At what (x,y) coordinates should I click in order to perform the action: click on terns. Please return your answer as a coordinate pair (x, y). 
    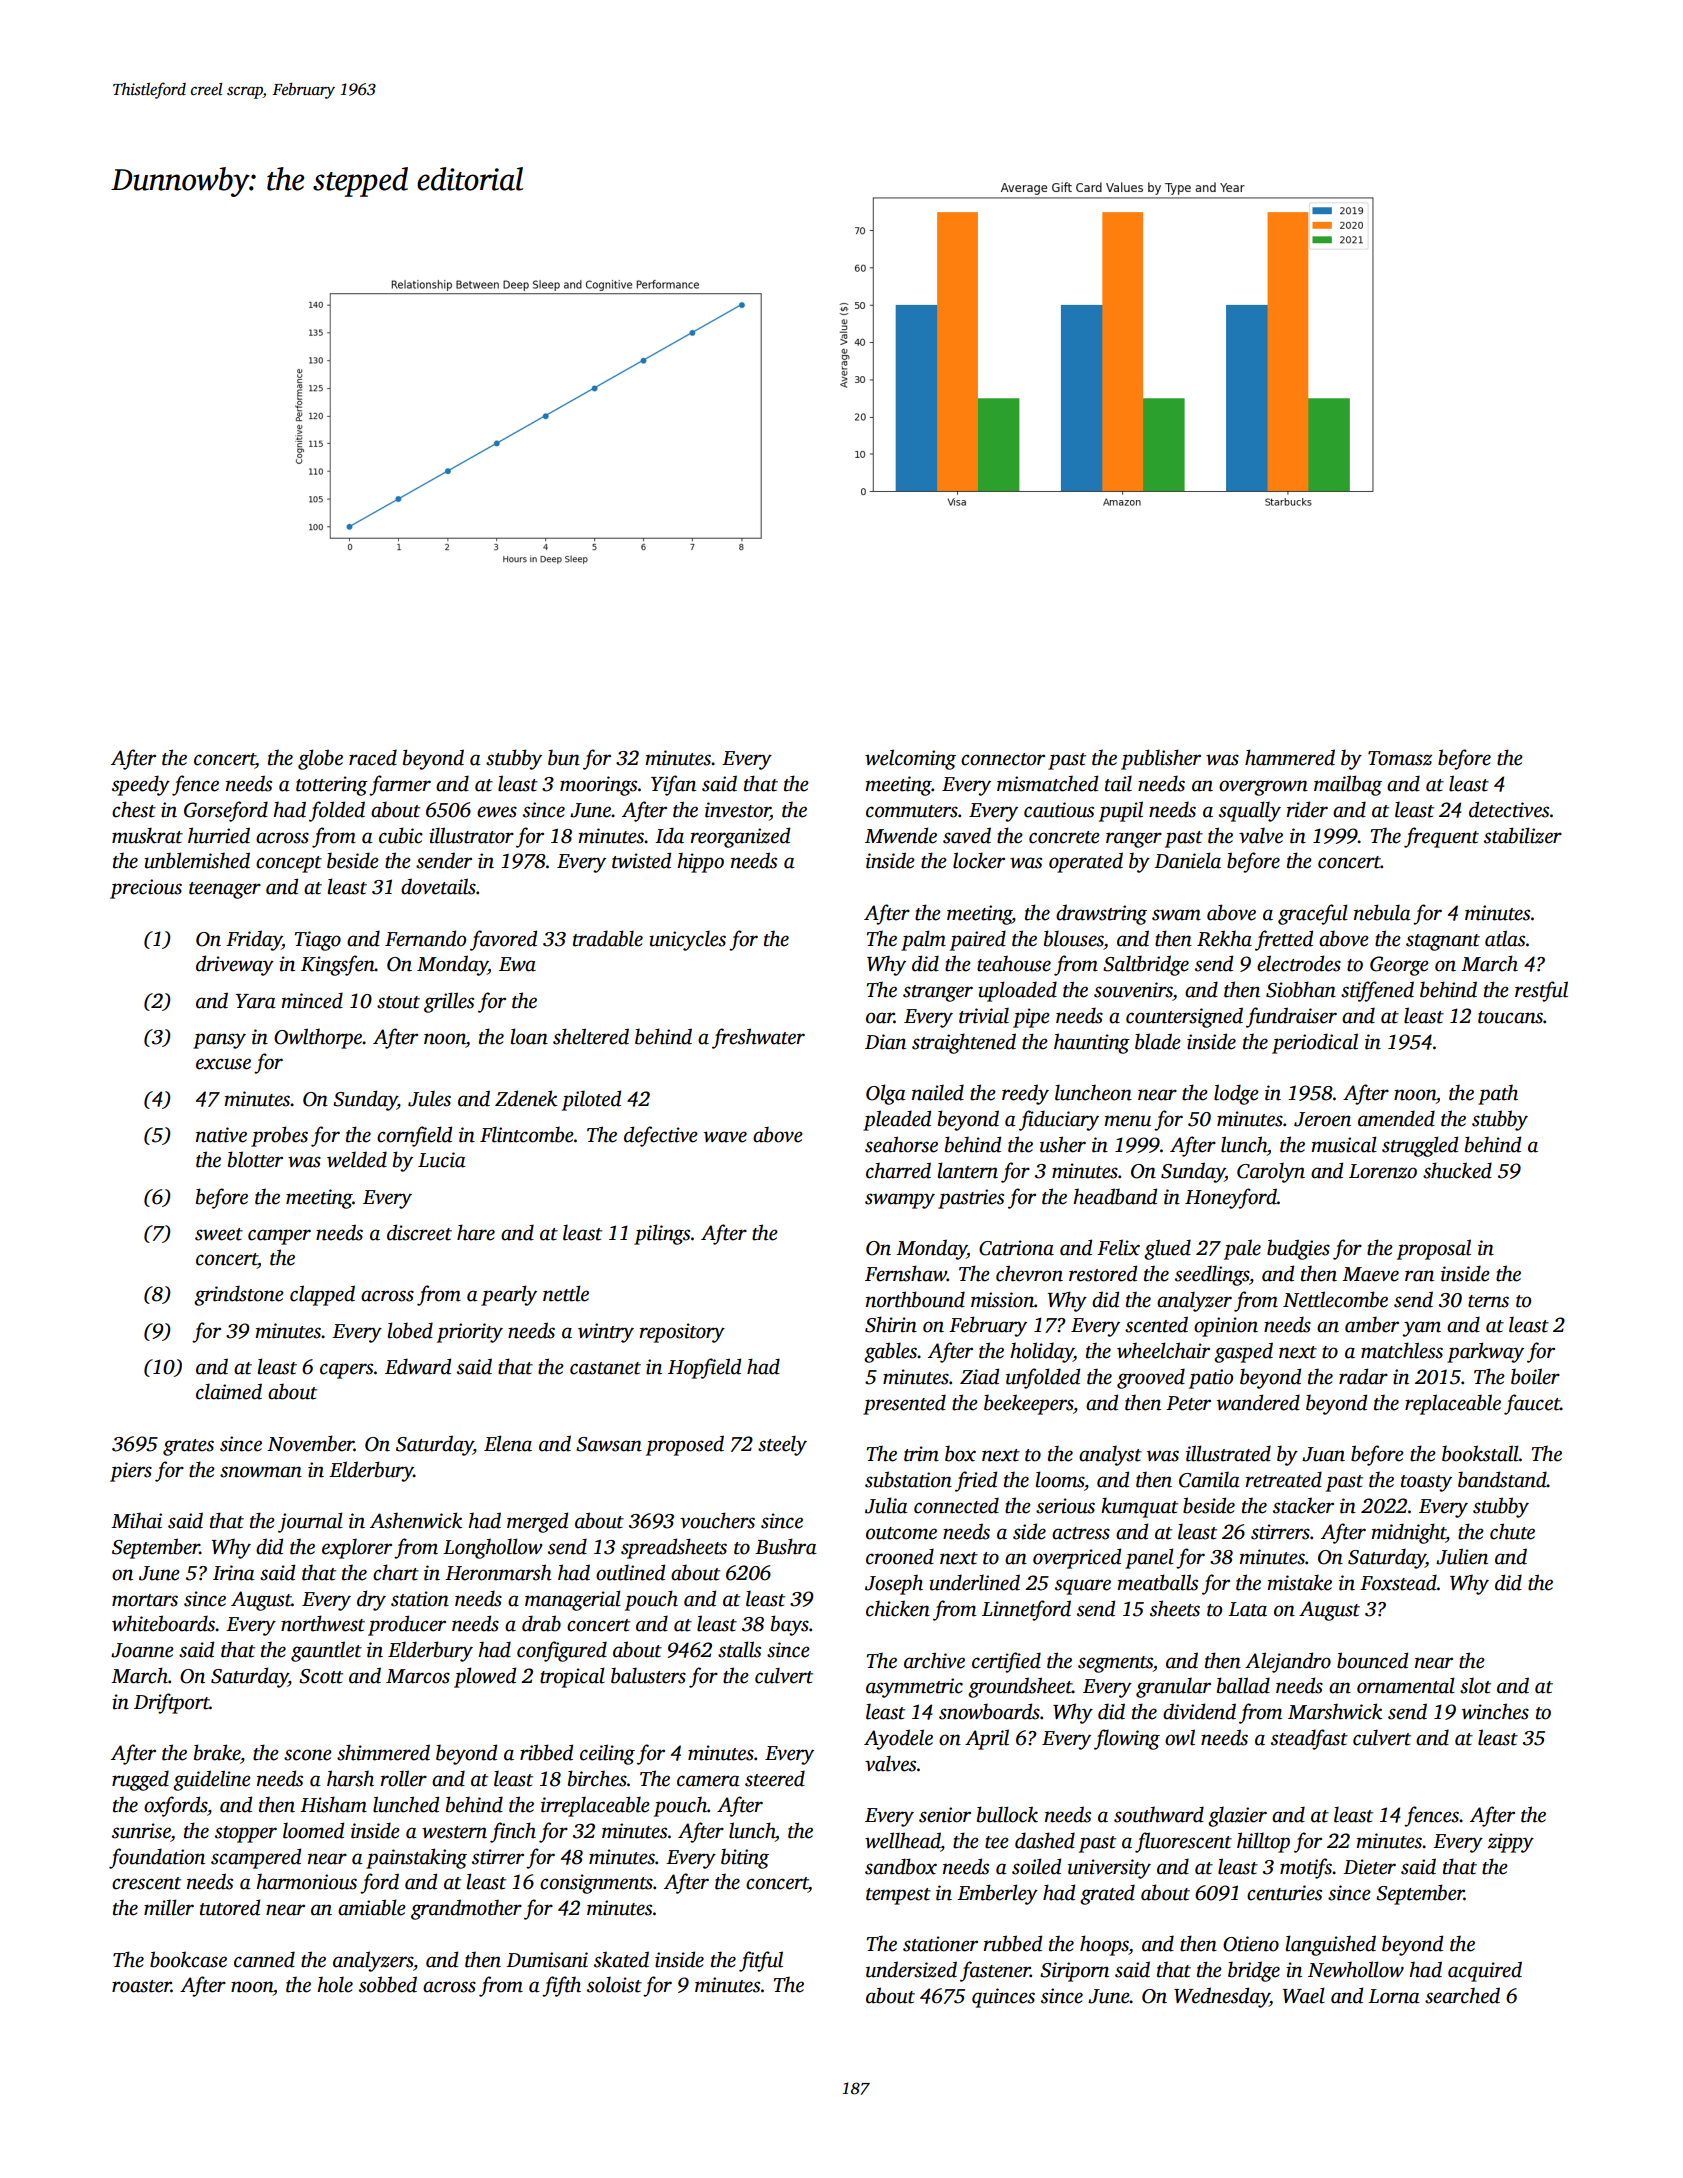
    Looking at the image, I should click on (1488, 1301).
